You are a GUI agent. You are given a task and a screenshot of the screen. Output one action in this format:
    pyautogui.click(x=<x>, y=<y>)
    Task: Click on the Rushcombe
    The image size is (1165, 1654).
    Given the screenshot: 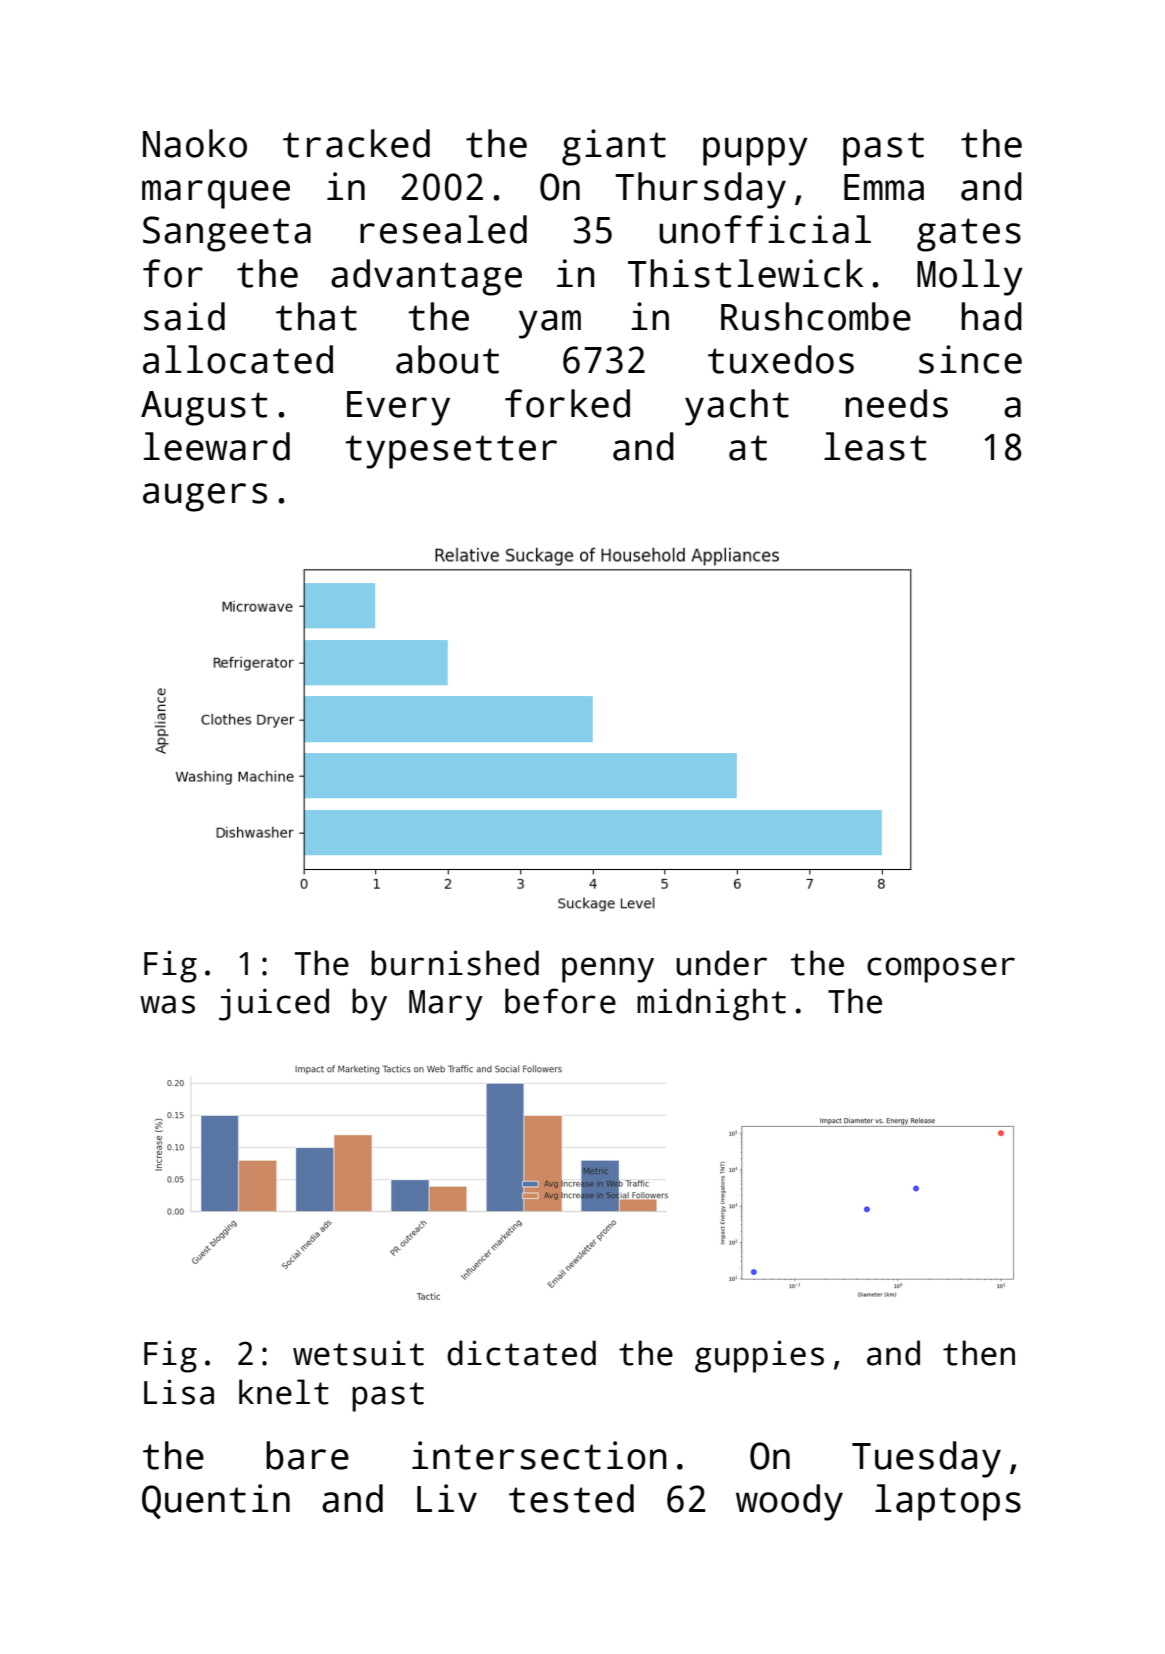 What is the action you would take?
    pyautogui.click(x=816, y=316)
